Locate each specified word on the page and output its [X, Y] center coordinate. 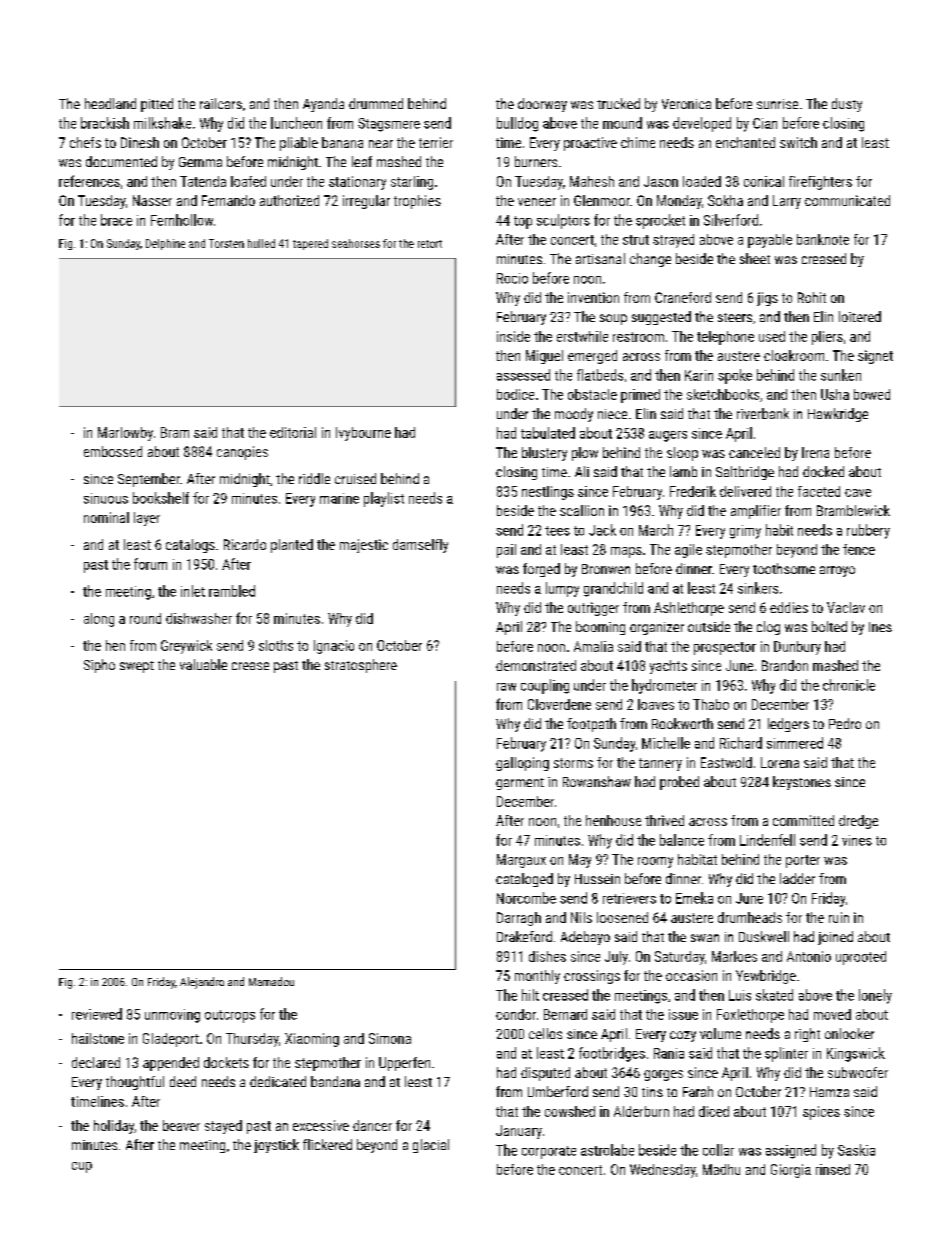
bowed [872, 394]
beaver [181, 1125]
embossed [113, 451]
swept [137, 667]
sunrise [777, 104]
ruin [839, 917]
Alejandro [202, 983]
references [89, 181]
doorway [542, 105]
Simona [390, 1038]
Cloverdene [559, 704]
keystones [802, 783]
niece [612, 414]
